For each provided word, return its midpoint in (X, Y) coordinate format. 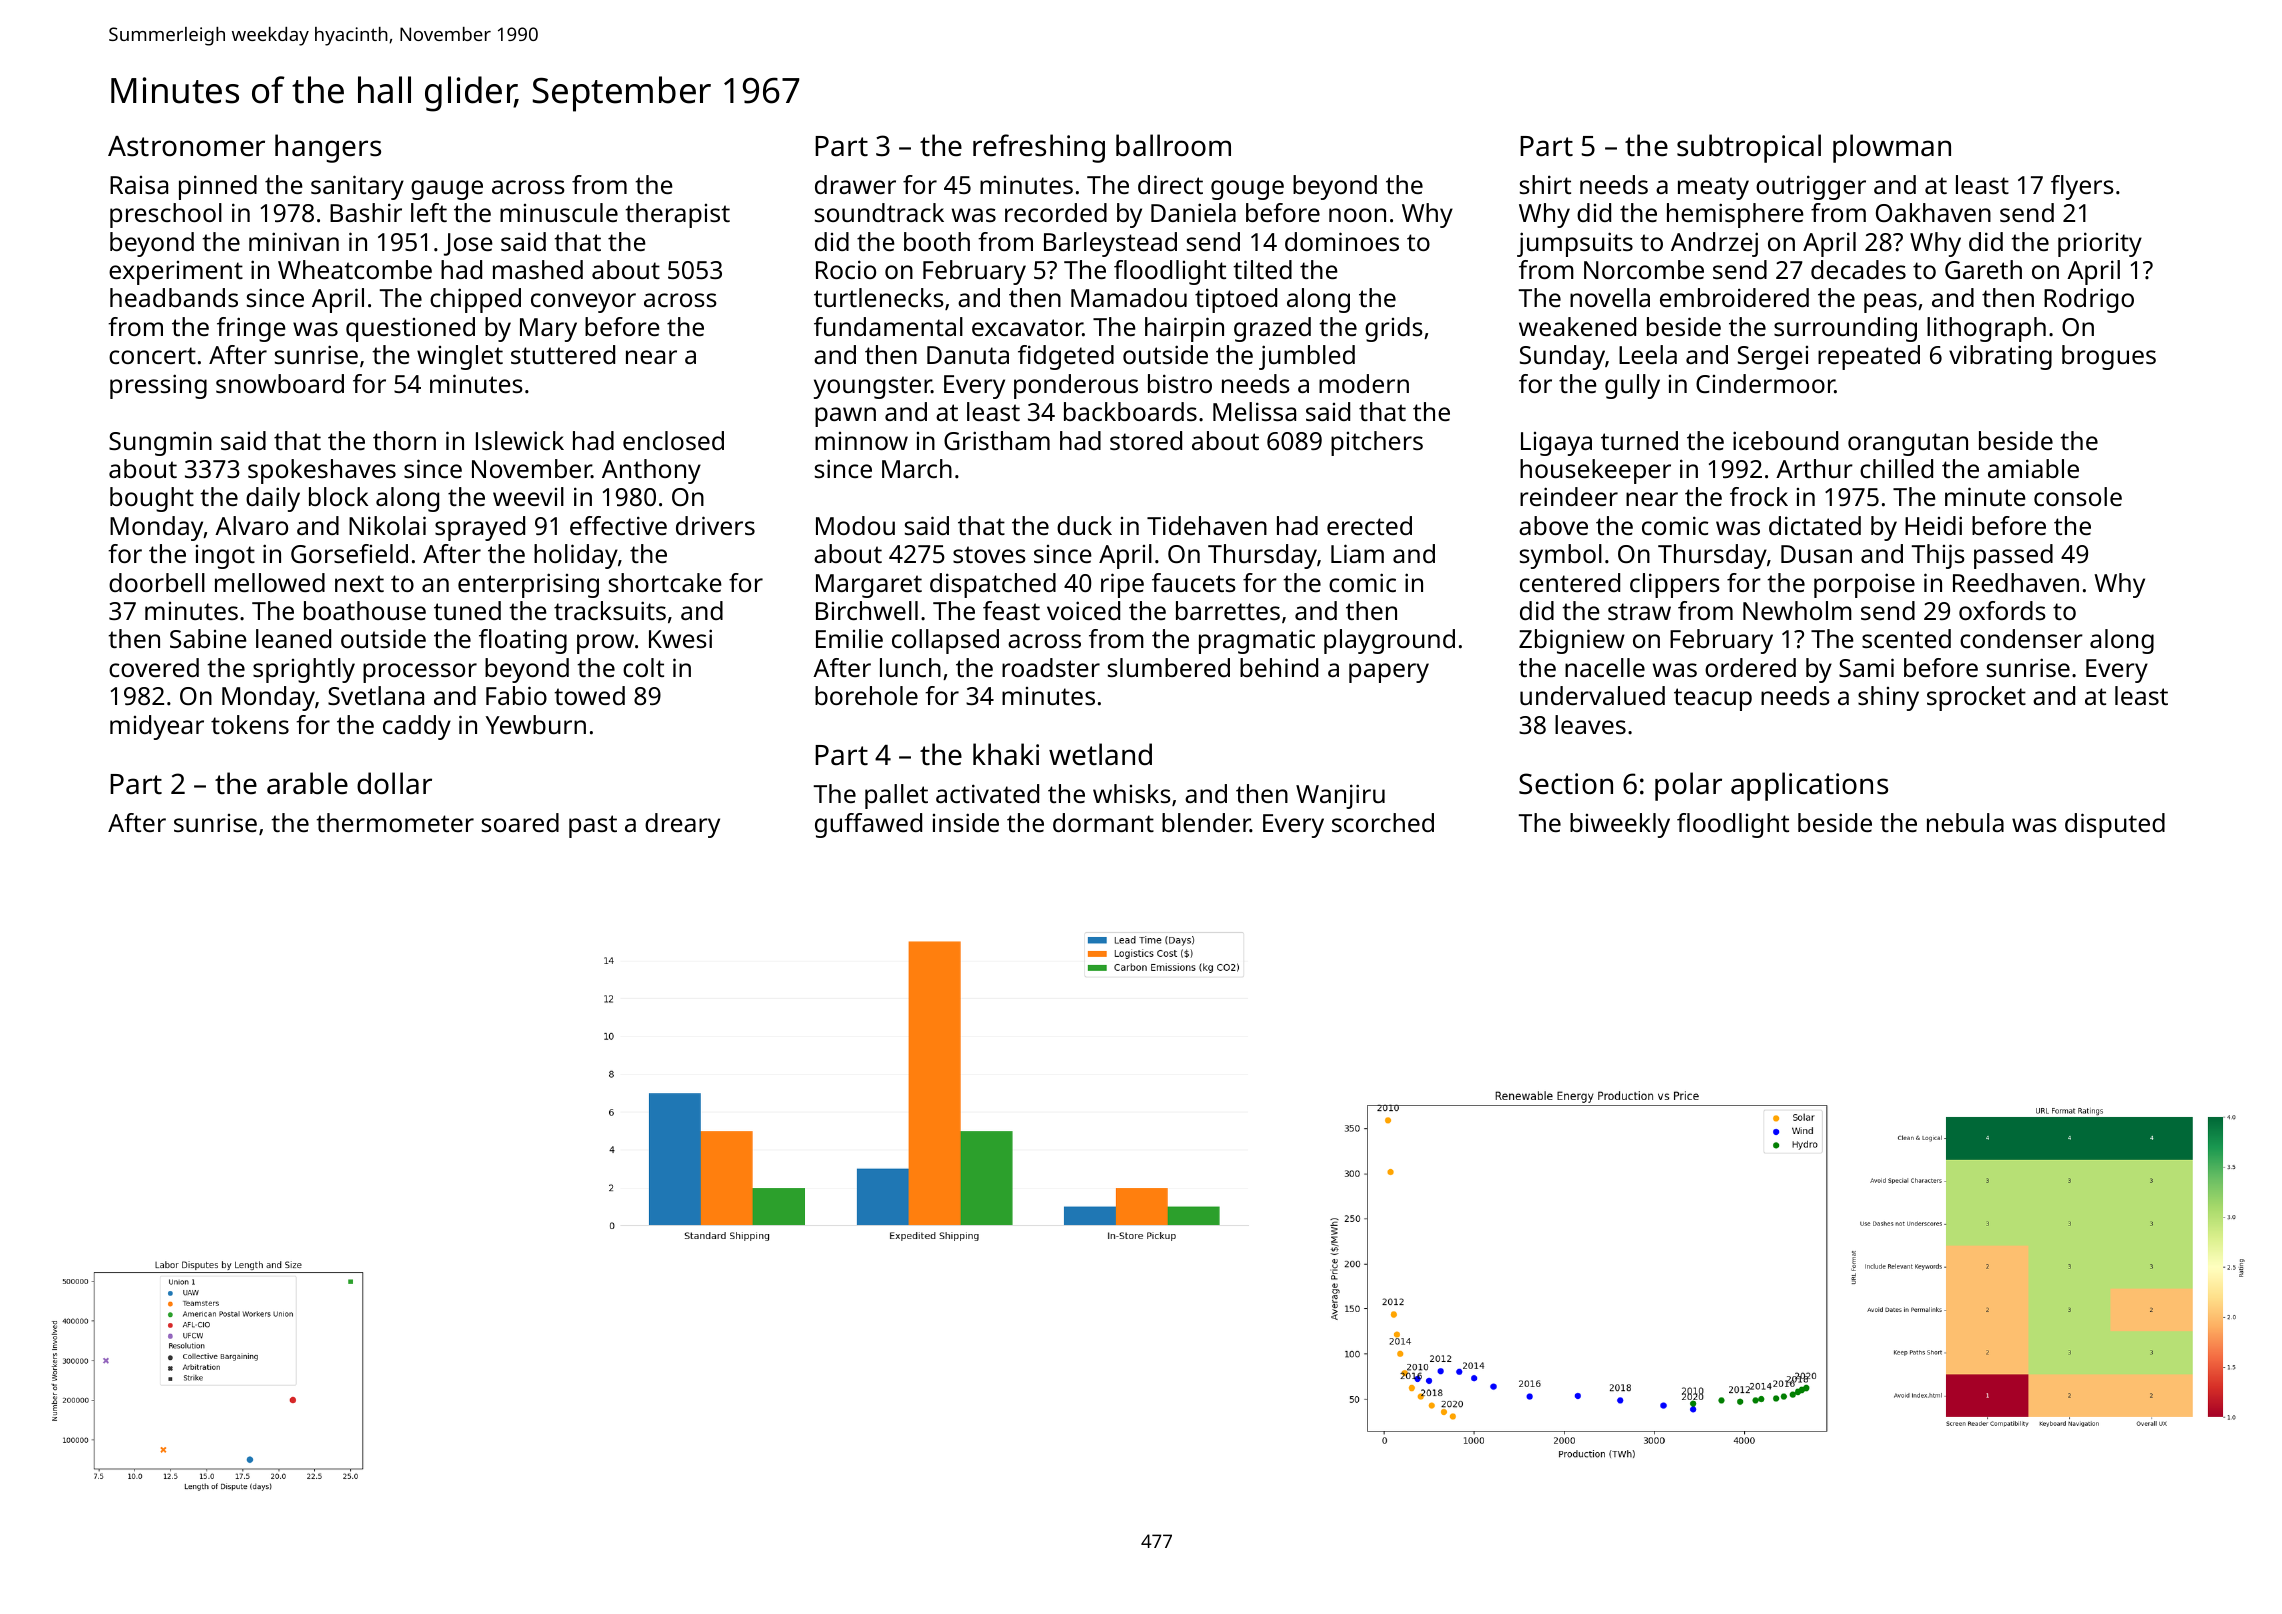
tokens (250, 724)
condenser (2021, 638)
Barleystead (1110, 244)
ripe (1122, 585)
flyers (2082, 187)
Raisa (139, 185)
